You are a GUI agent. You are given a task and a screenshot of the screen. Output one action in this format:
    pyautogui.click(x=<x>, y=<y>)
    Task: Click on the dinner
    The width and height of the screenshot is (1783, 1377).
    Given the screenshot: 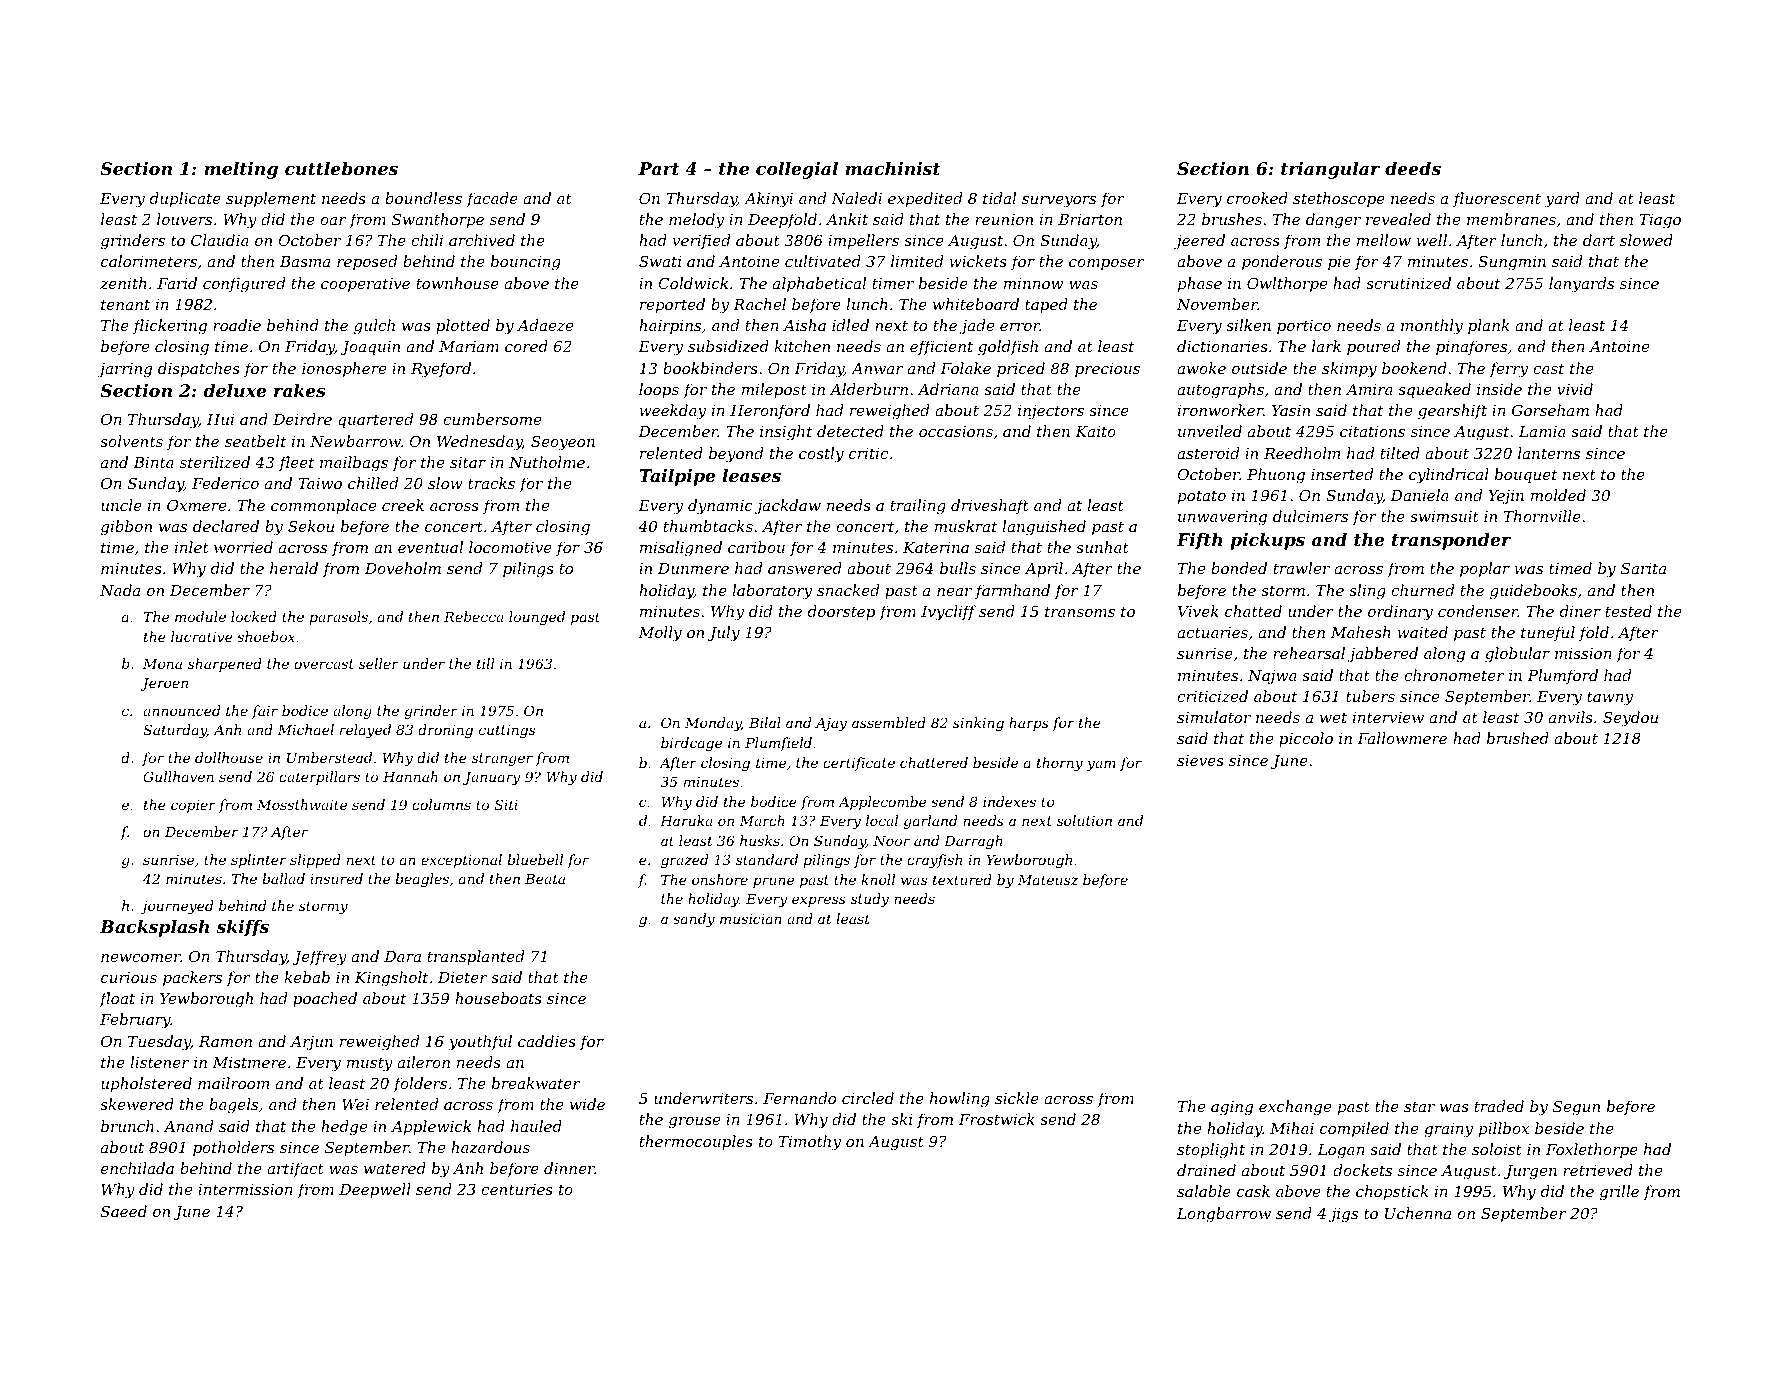 What is the action you would take?
    pyautogui.click(x=569, y=1168)
